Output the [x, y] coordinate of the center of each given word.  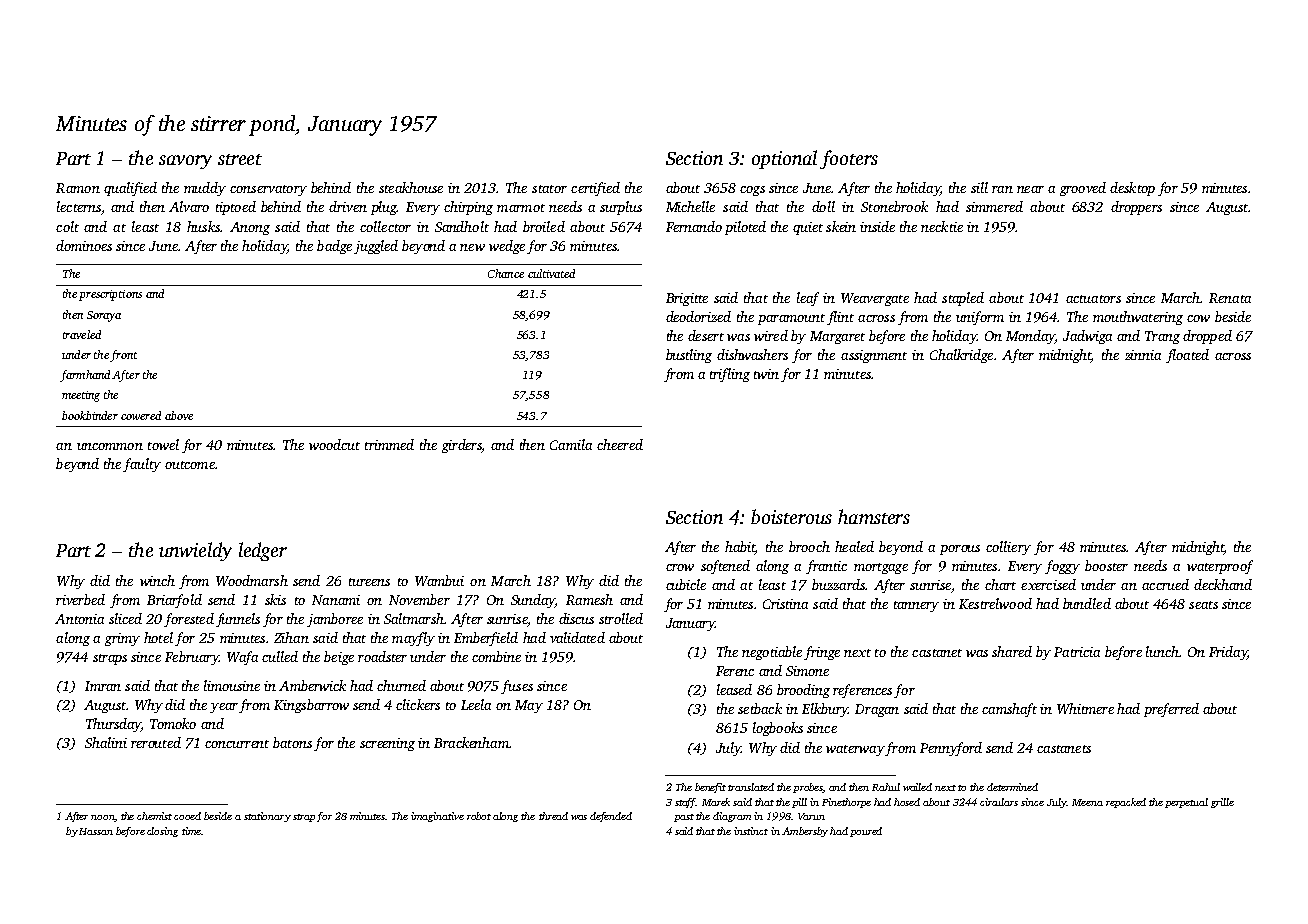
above [179, 415]
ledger [263, 551]
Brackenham [471, 742]
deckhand [1223, 584]
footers [849, 159]
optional [784, 159]
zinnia [1143, 355]
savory [185, 162]
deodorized [698, 316]
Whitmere [1085, 708]
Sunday [533, 601]
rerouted [156, 742]
